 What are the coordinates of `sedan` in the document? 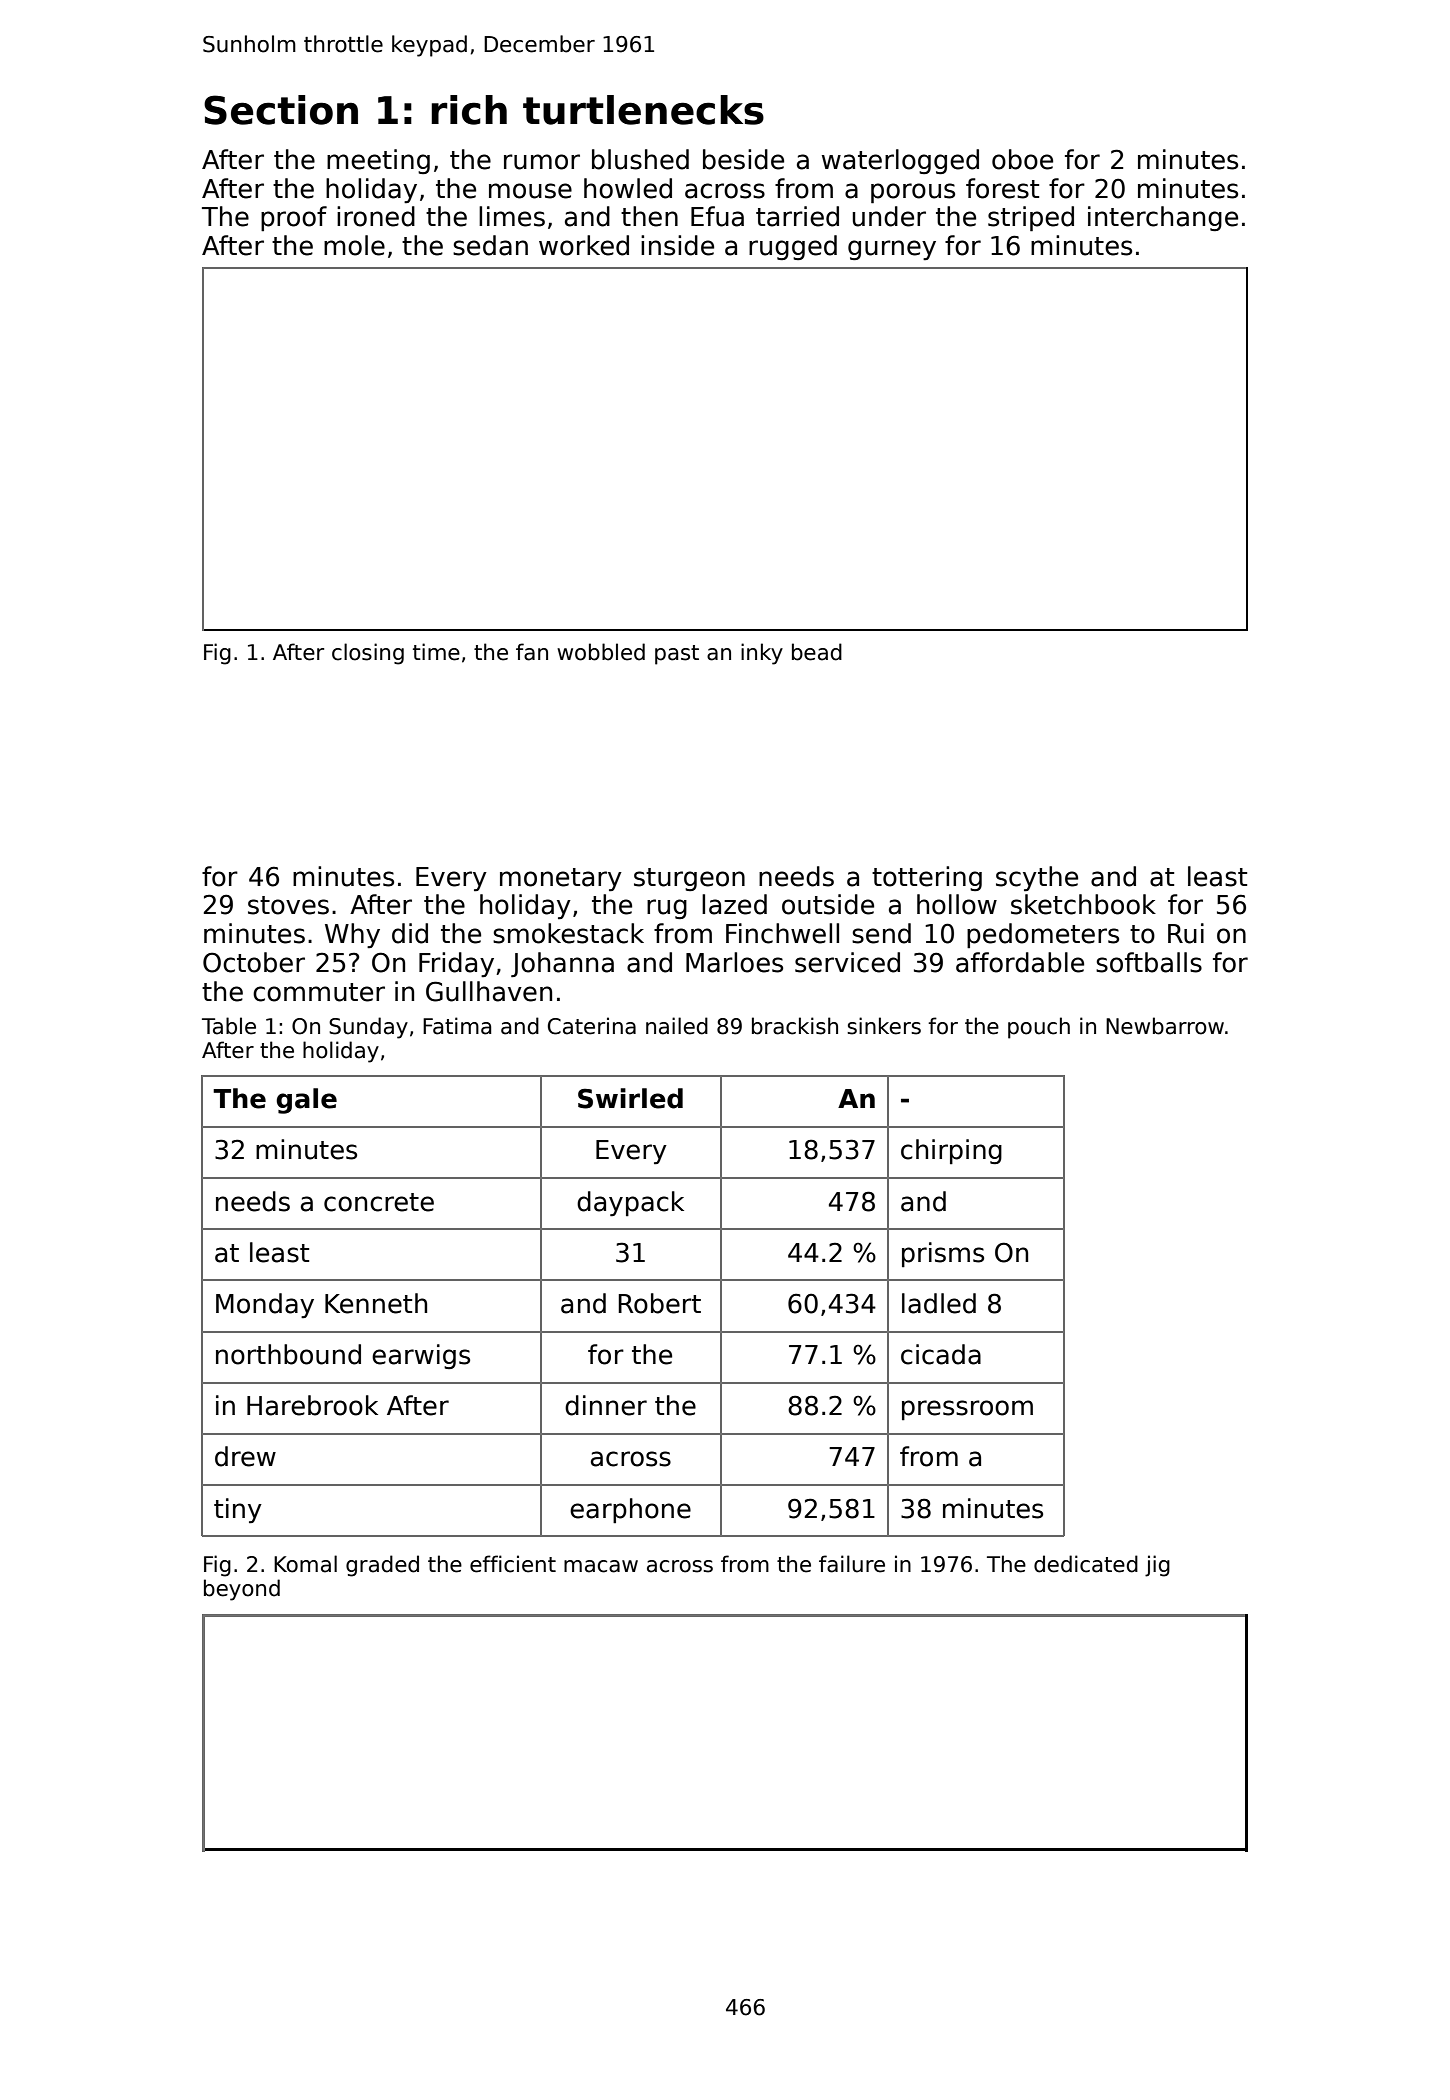 It's located at (490, 245).
